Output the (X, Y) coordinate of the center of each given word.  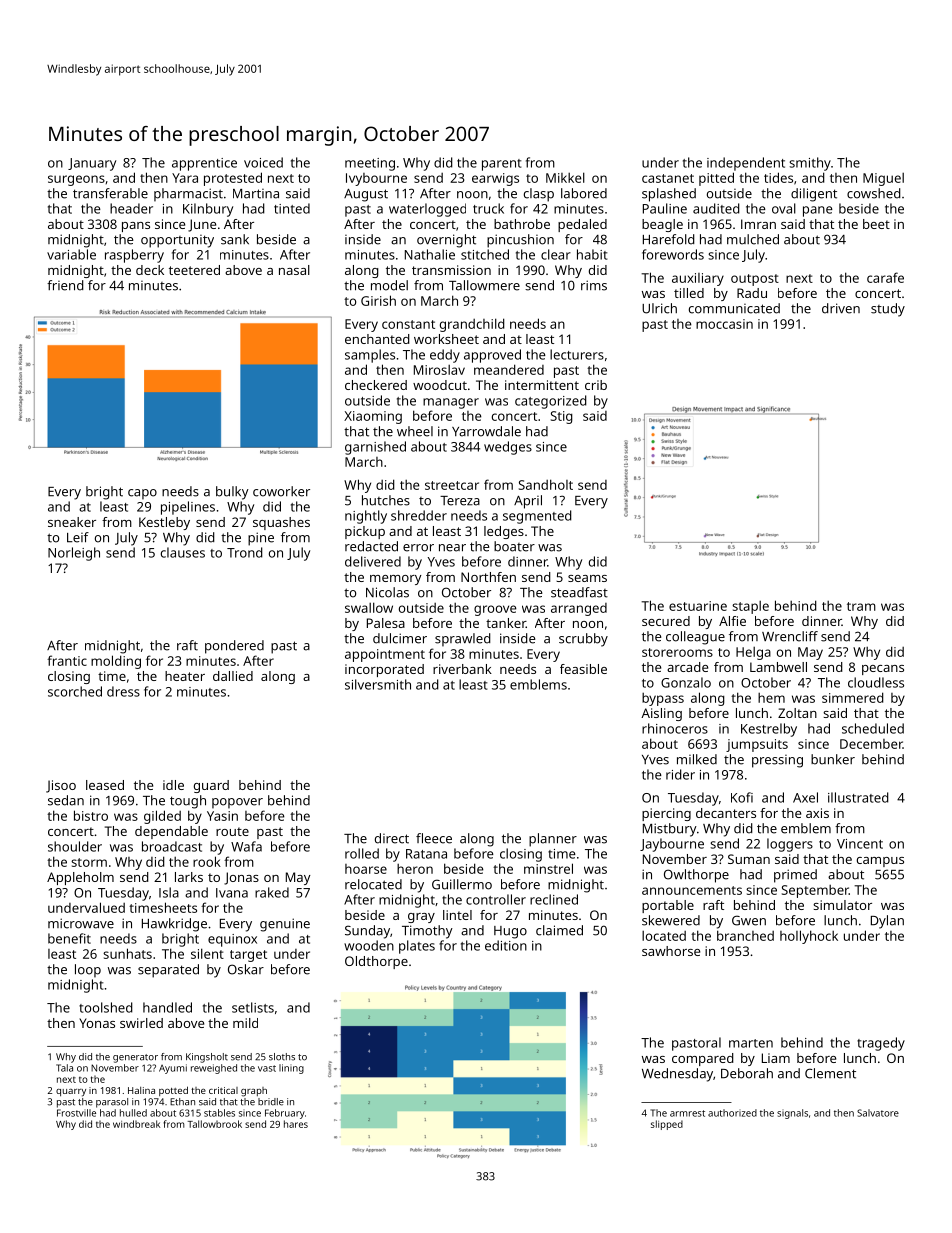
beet (876, 224)
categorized (551, 402)
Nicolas (387, 592)
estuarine (698, 606)
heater (185, 676)
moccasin (724, 324)
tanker (506, 623)
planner (553, 840)
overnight (446, 241)
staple (750, 607)
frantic (67, 660)
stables (219, 1113)
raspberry (134, 256)
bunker (833, 759)
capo (142, 494)
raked (272, 892)
